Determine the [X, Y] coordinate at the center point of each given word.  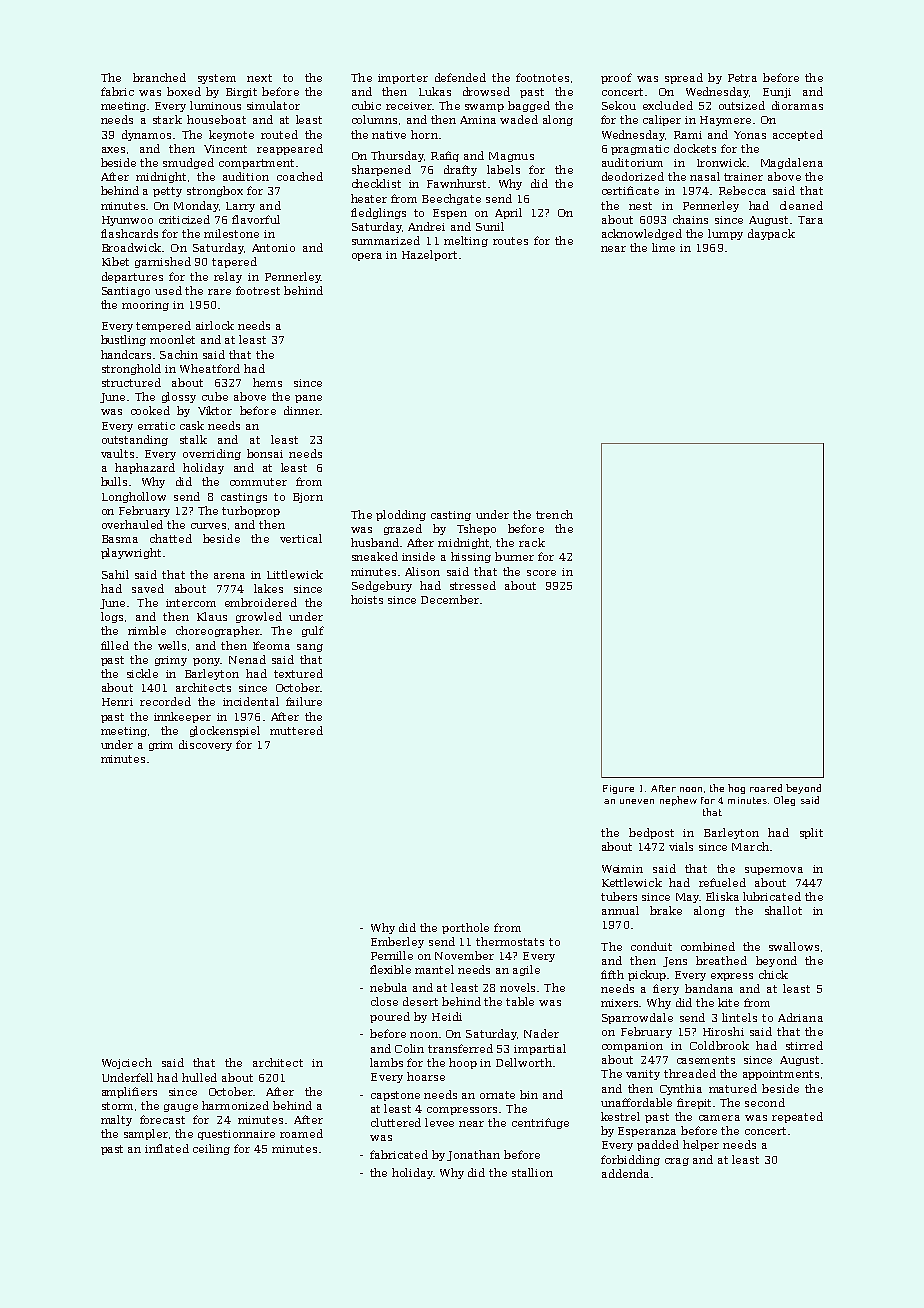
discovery [205, 745]
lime [663, 247]
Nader [541, 1033]
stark [167, 119]
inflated [167, 1148]
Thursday [397, 156]
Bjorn [308, 498]
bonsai [265, 453]
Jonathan [473, 1155]
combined [708, 946]
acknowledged [642, 234]
